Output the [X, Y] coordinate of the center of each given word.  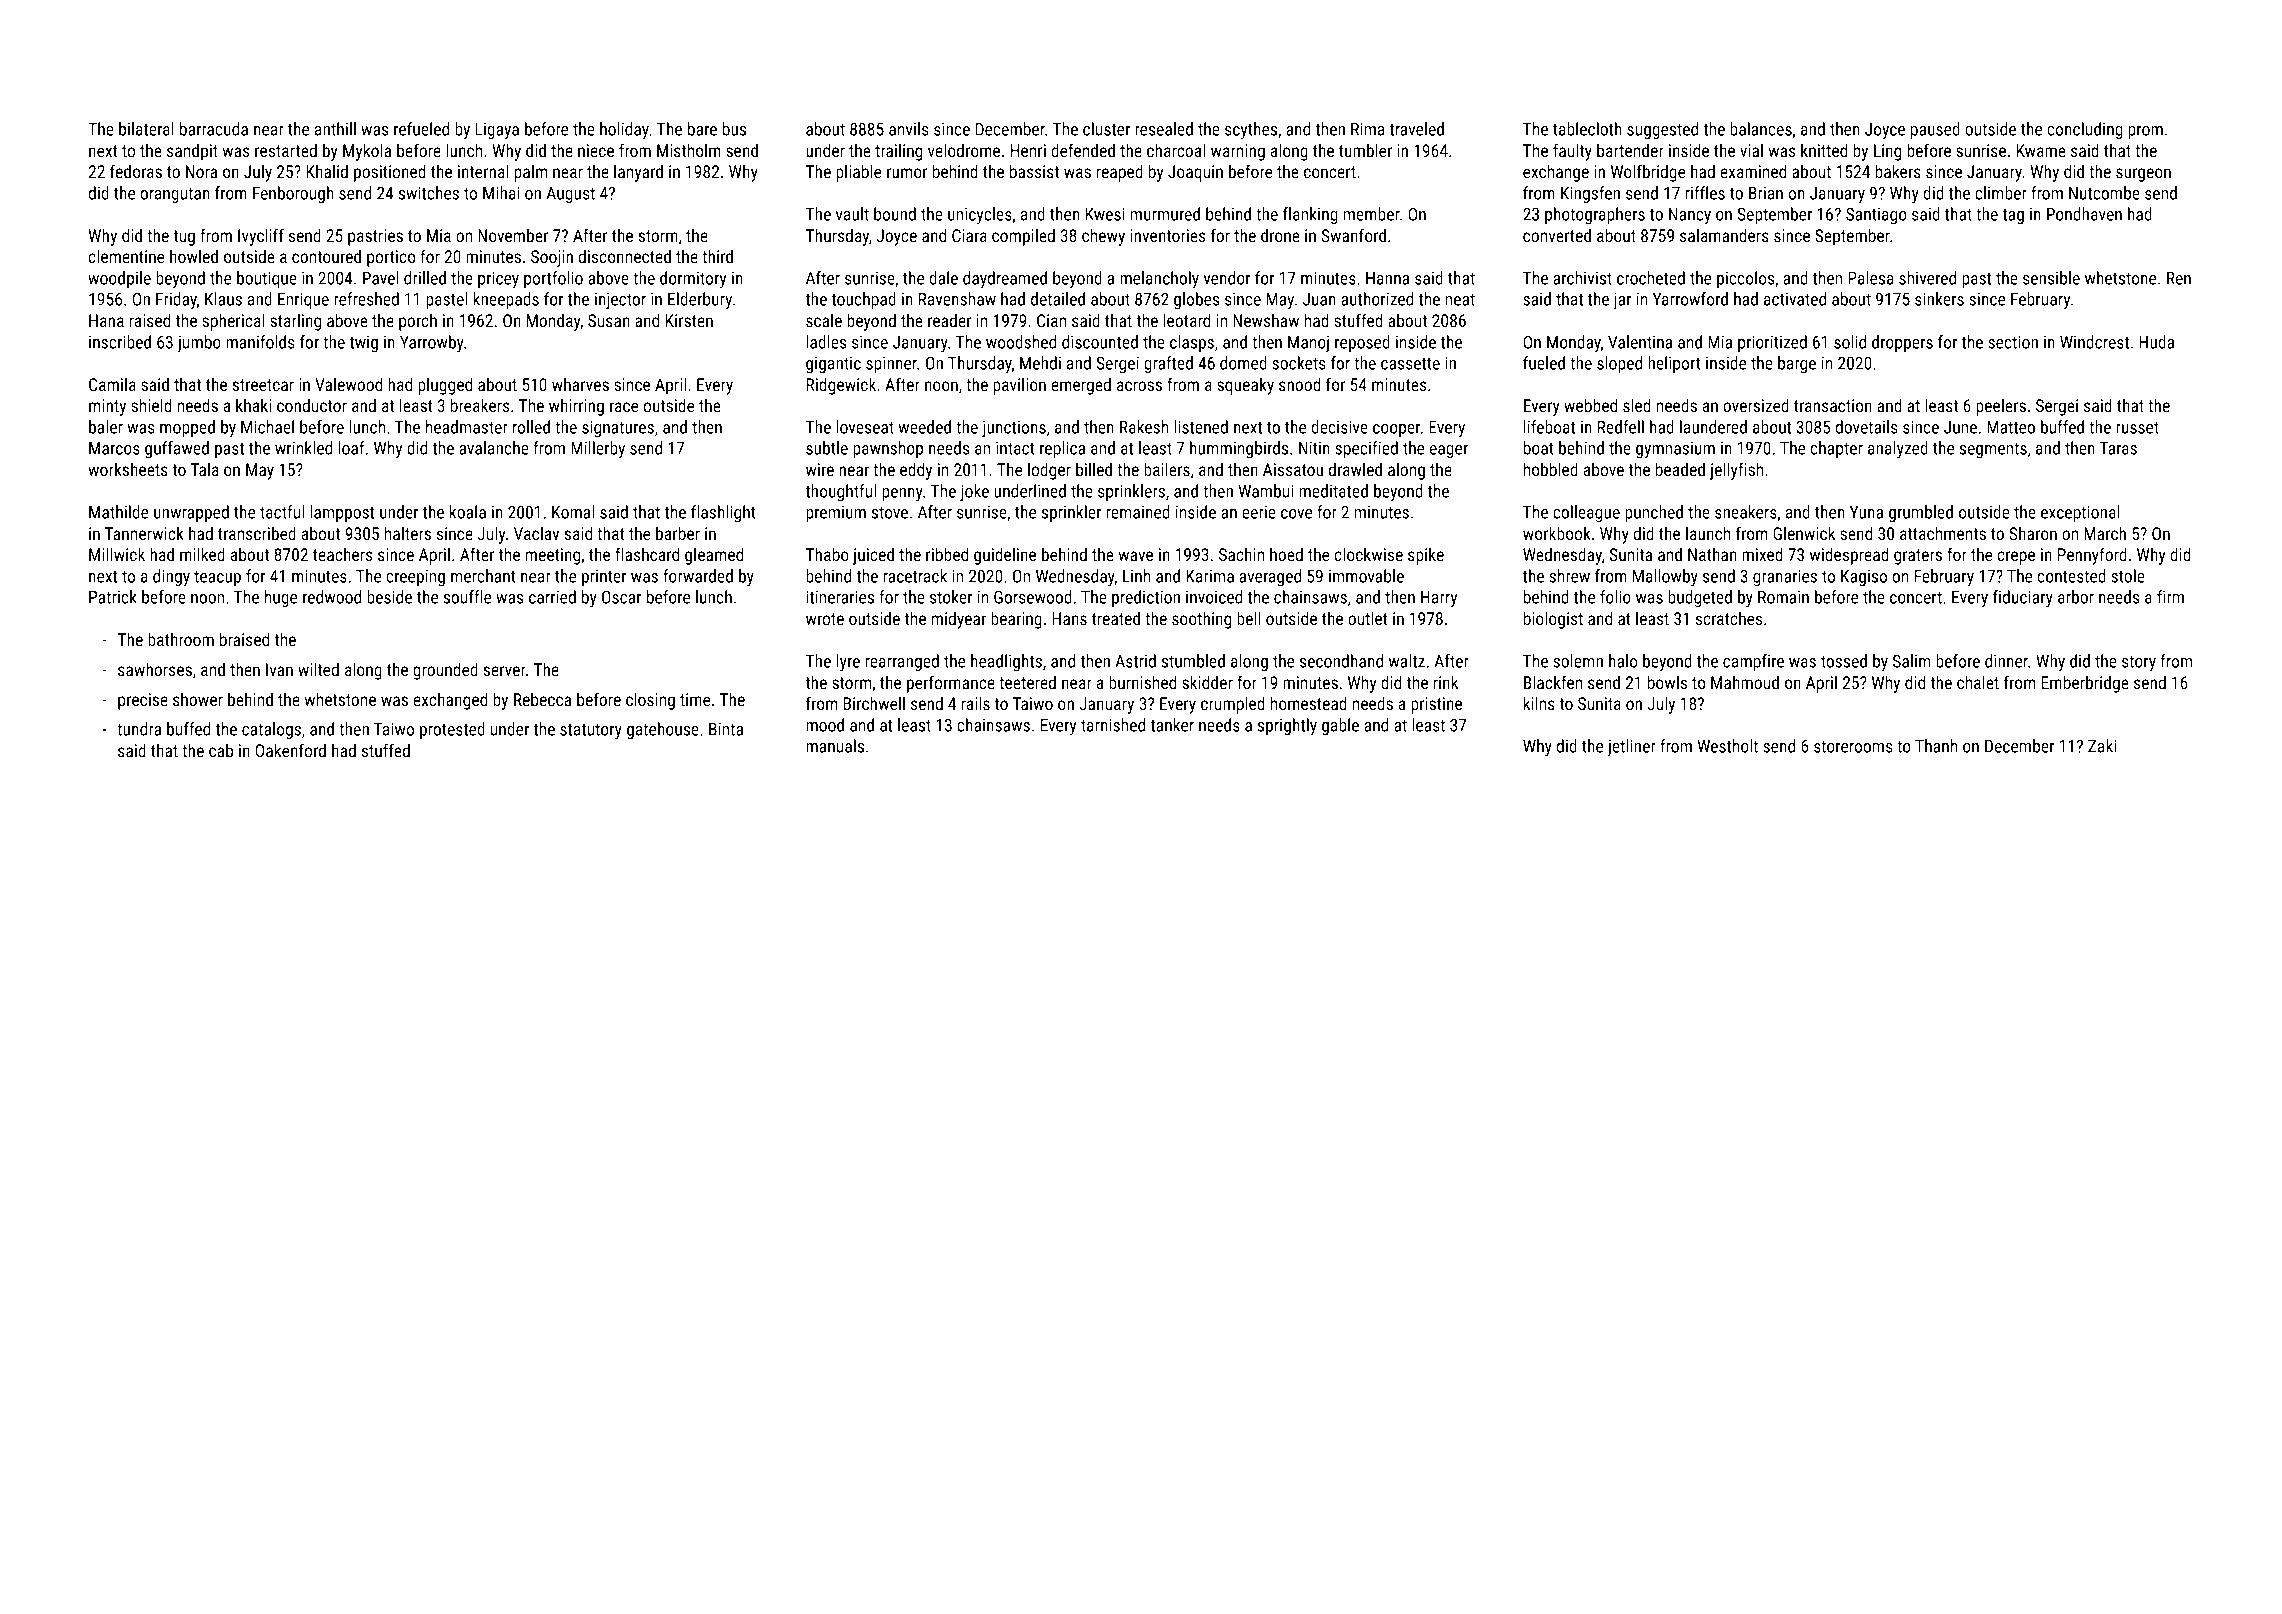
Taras [2118, 448]
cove [1296, 514]
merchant [483, 576]
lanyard [638, 173]
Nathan [1712, 554]
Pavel [381, 278]
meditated [1333, 491]
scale [824, 320]
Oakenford [290, 750]
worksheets [128, 469]
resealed [1164, 129]
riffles [1705, 193]
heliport [1674, 364]
